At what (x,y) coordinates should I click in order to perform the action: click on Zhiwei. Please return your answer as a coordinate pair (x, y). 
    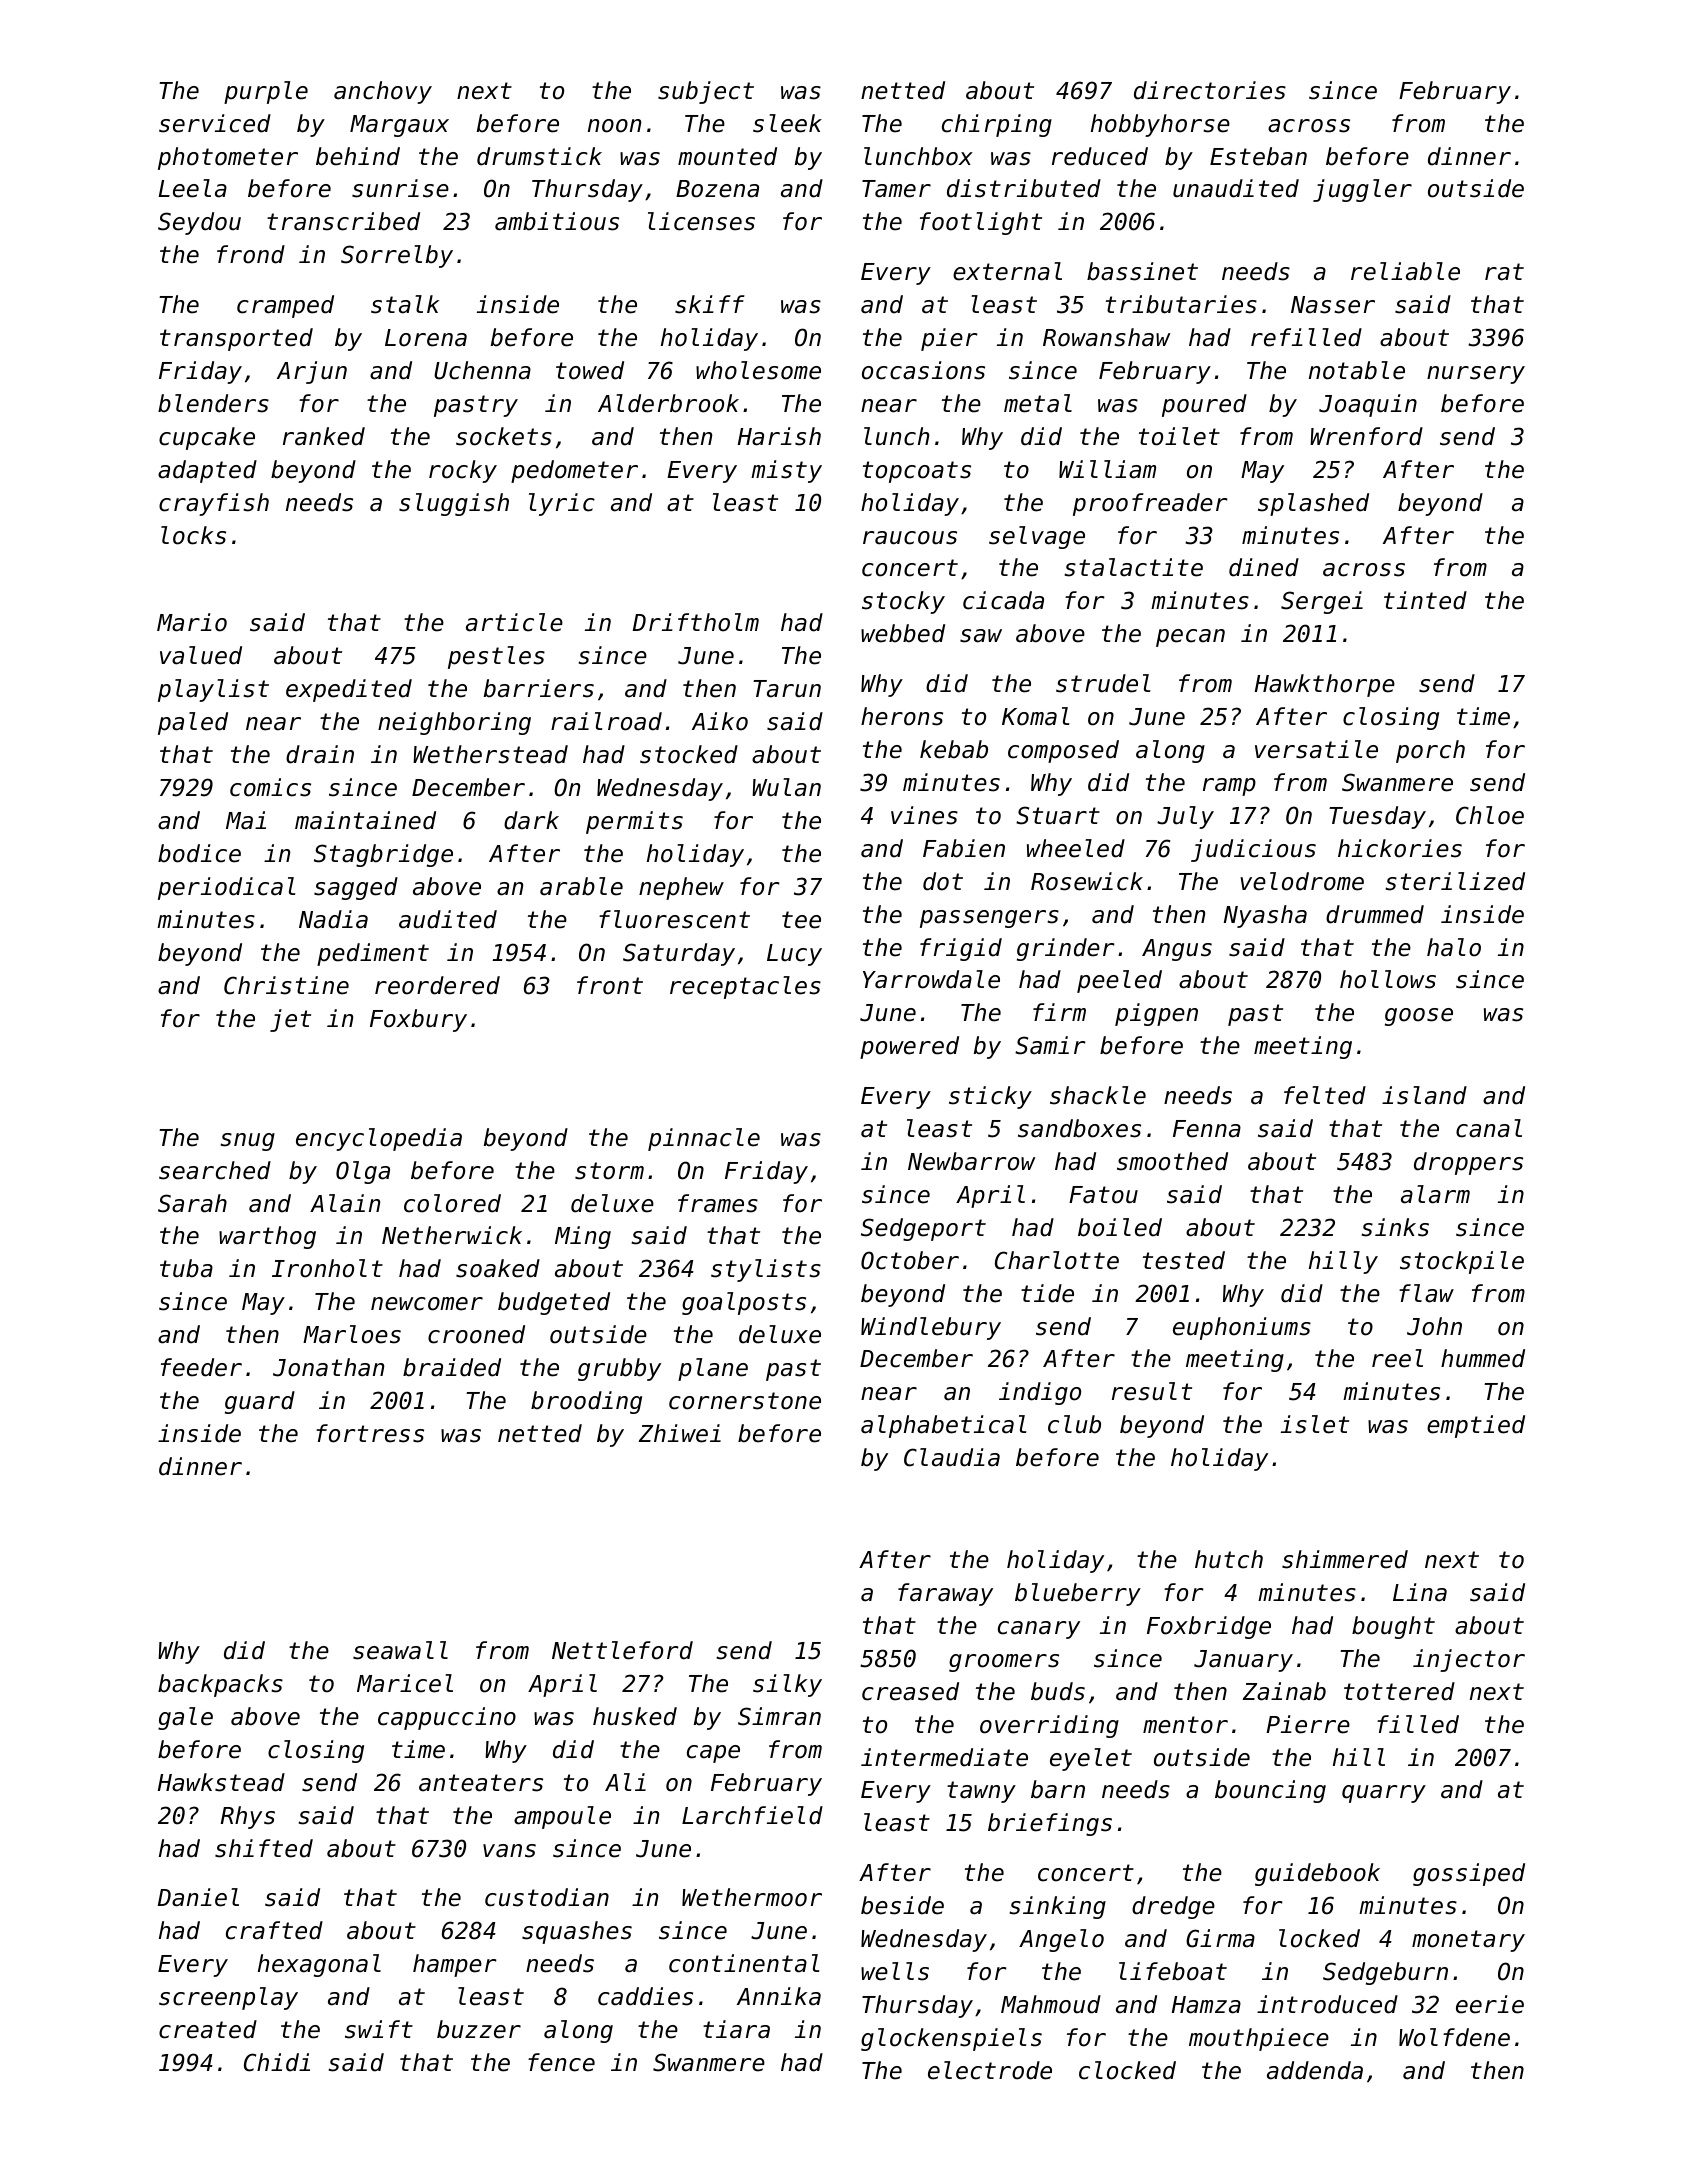
    Looking at the image, I should click on (680, 1433).
